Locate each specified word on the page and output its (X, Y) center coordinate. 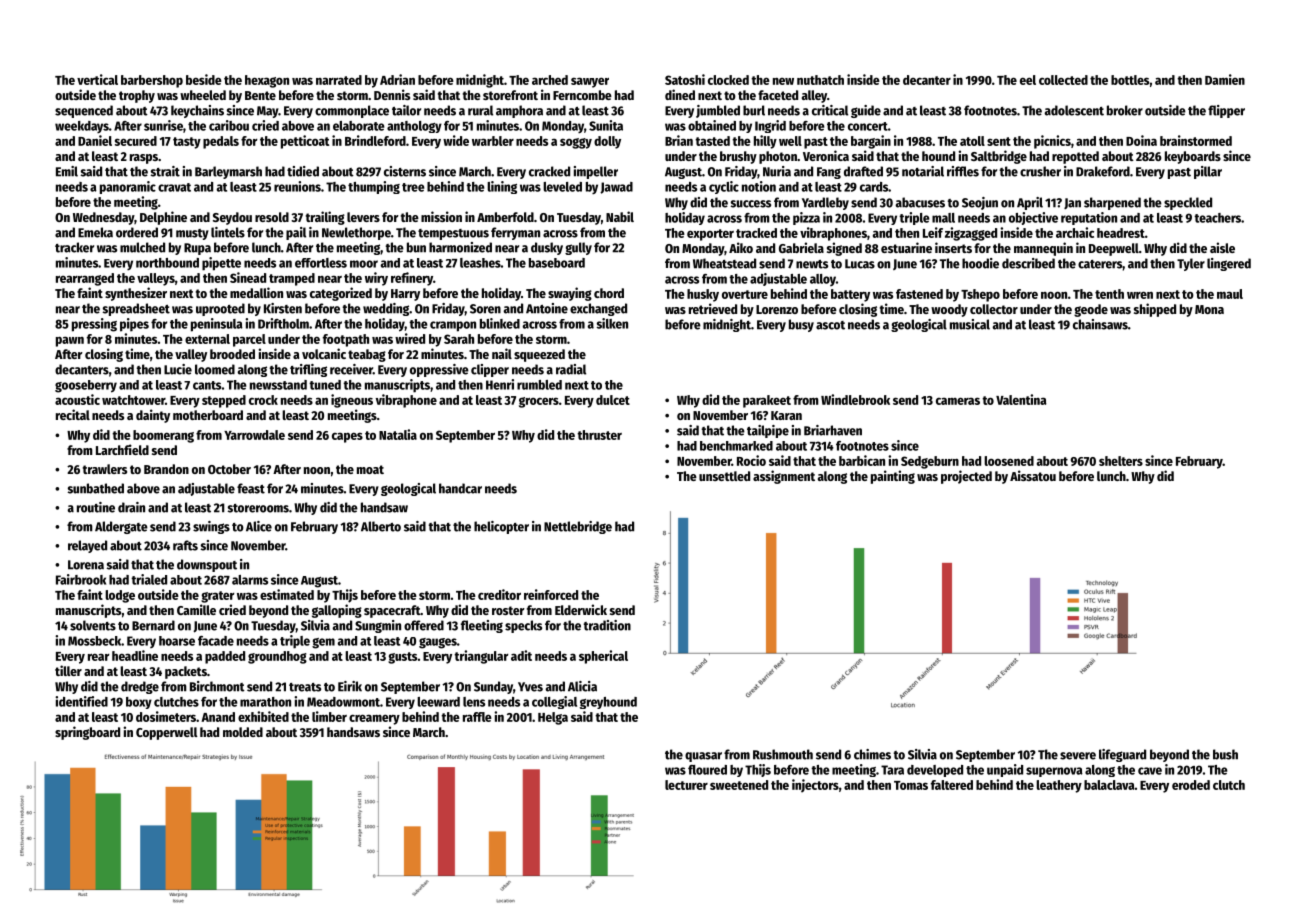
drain (131, 507)
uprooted (220, 309)
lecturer (686, 785)
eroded (1191, 785)
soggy (576, 143)
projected (966, 477)
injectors (815, 786)
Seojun (980, 203)
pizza (806, 218)
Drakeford (1103, 171)
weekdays (82, 127)
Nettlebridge (578, 527)
